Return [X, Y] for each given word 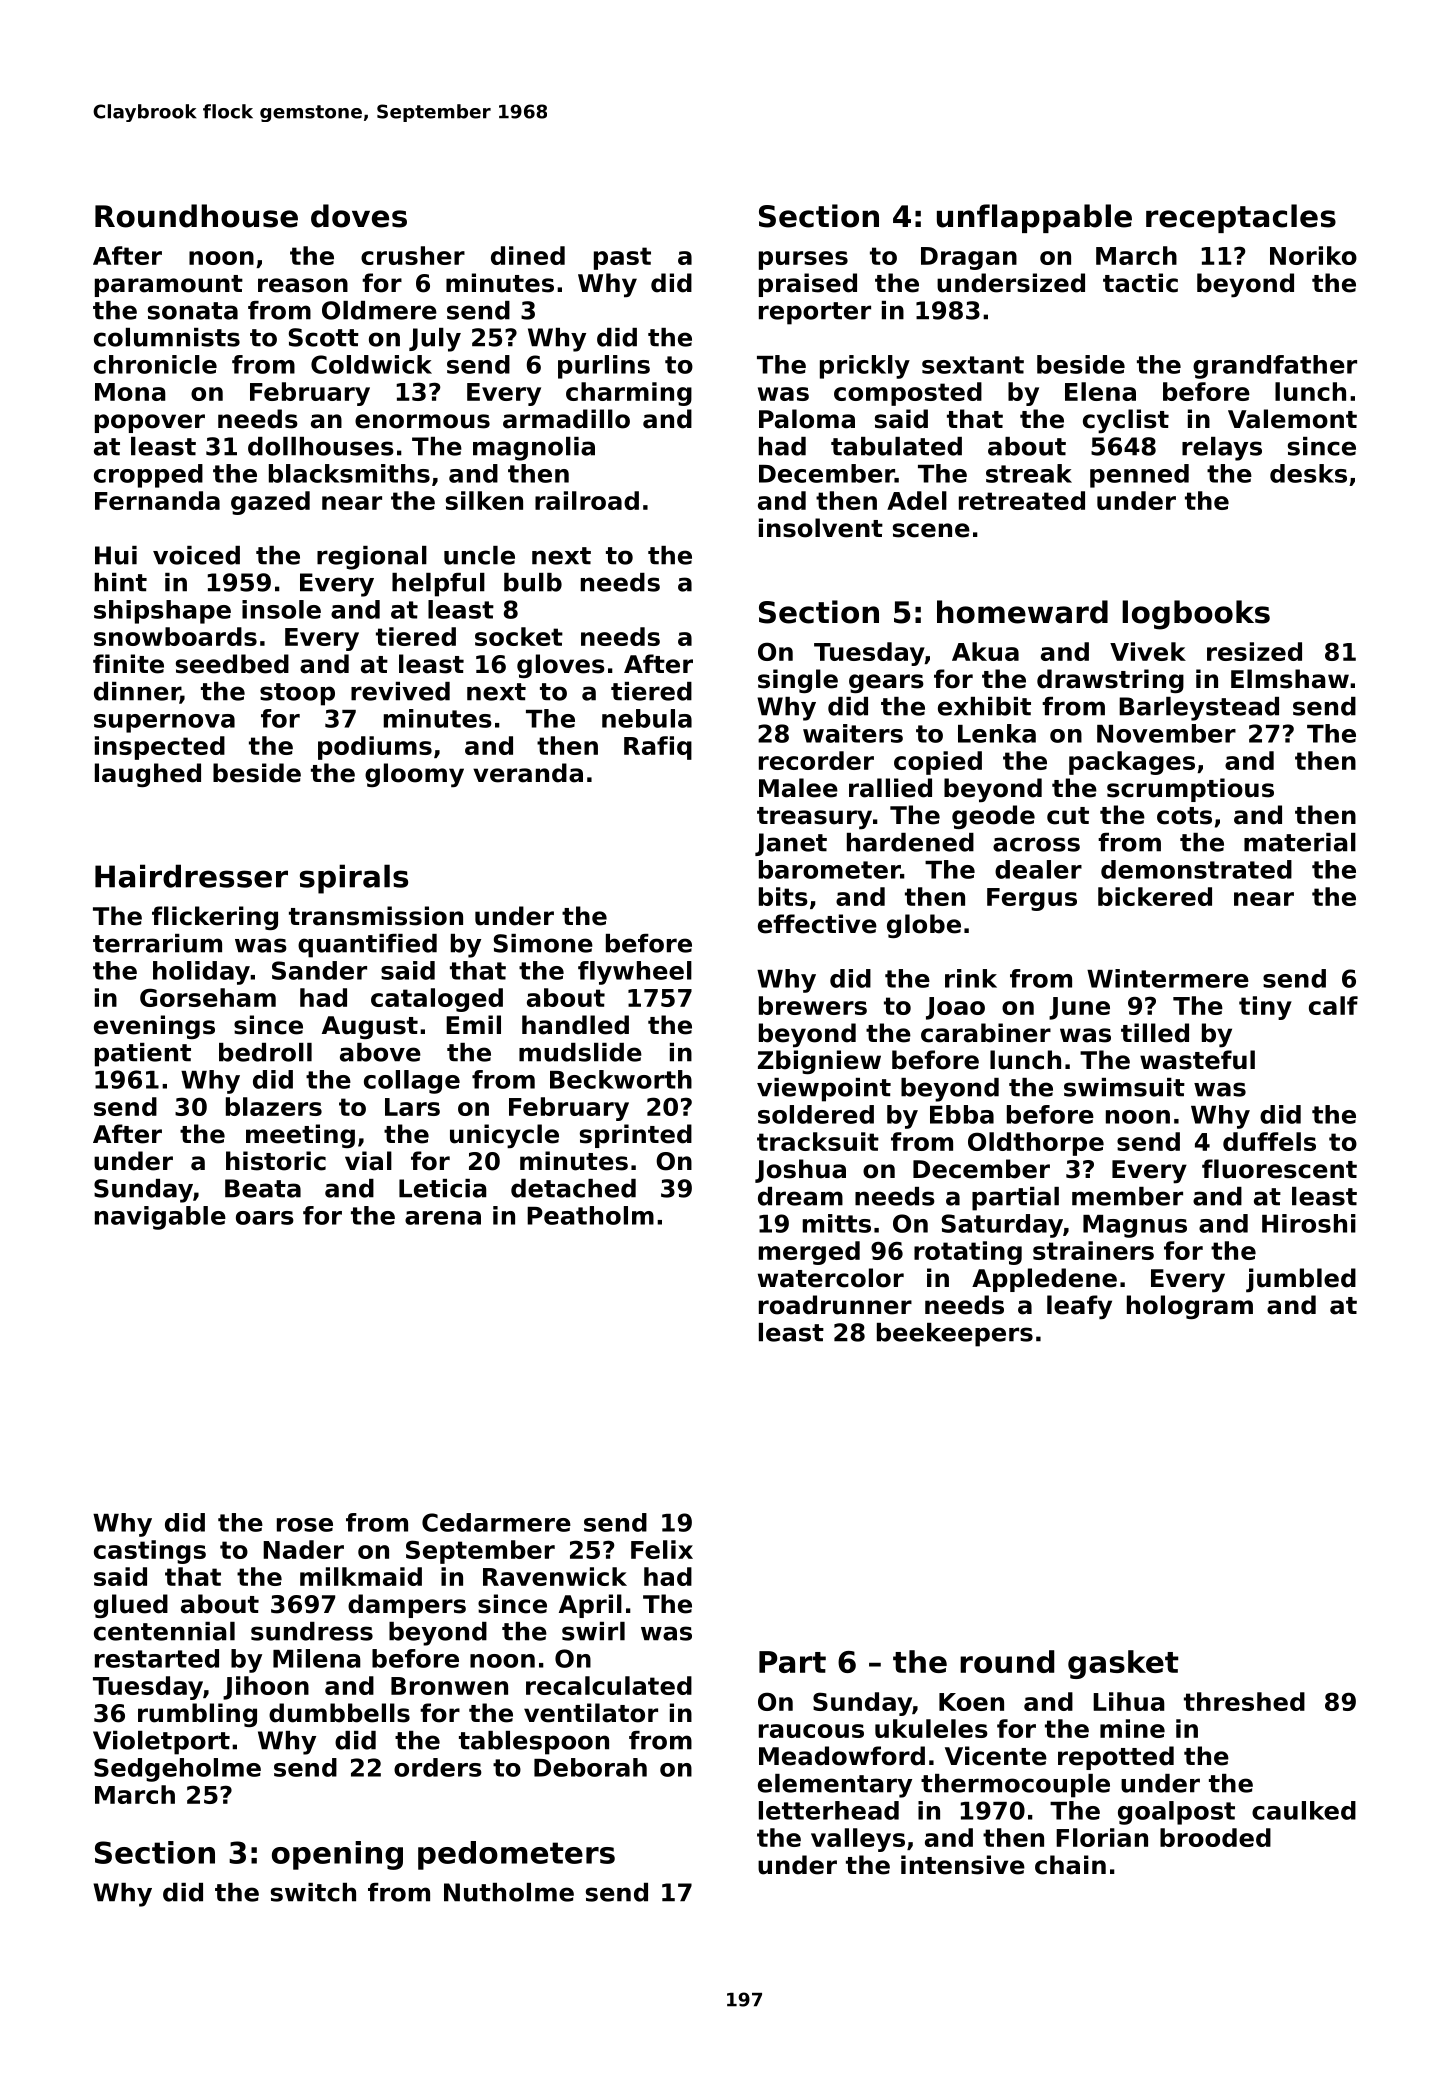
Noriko [1313, 255]
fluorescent [1279, 1169]
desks [1308, 473]
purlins [604, 367]
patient [143, 1055]
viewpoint [824, 1090]
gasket [1123, 1664]
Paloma [807, 419]
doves [359, 216]
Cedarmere [496, 1522]
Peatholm [590, 1215]
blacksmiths [349, 473]
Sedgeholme [177, 1770]
